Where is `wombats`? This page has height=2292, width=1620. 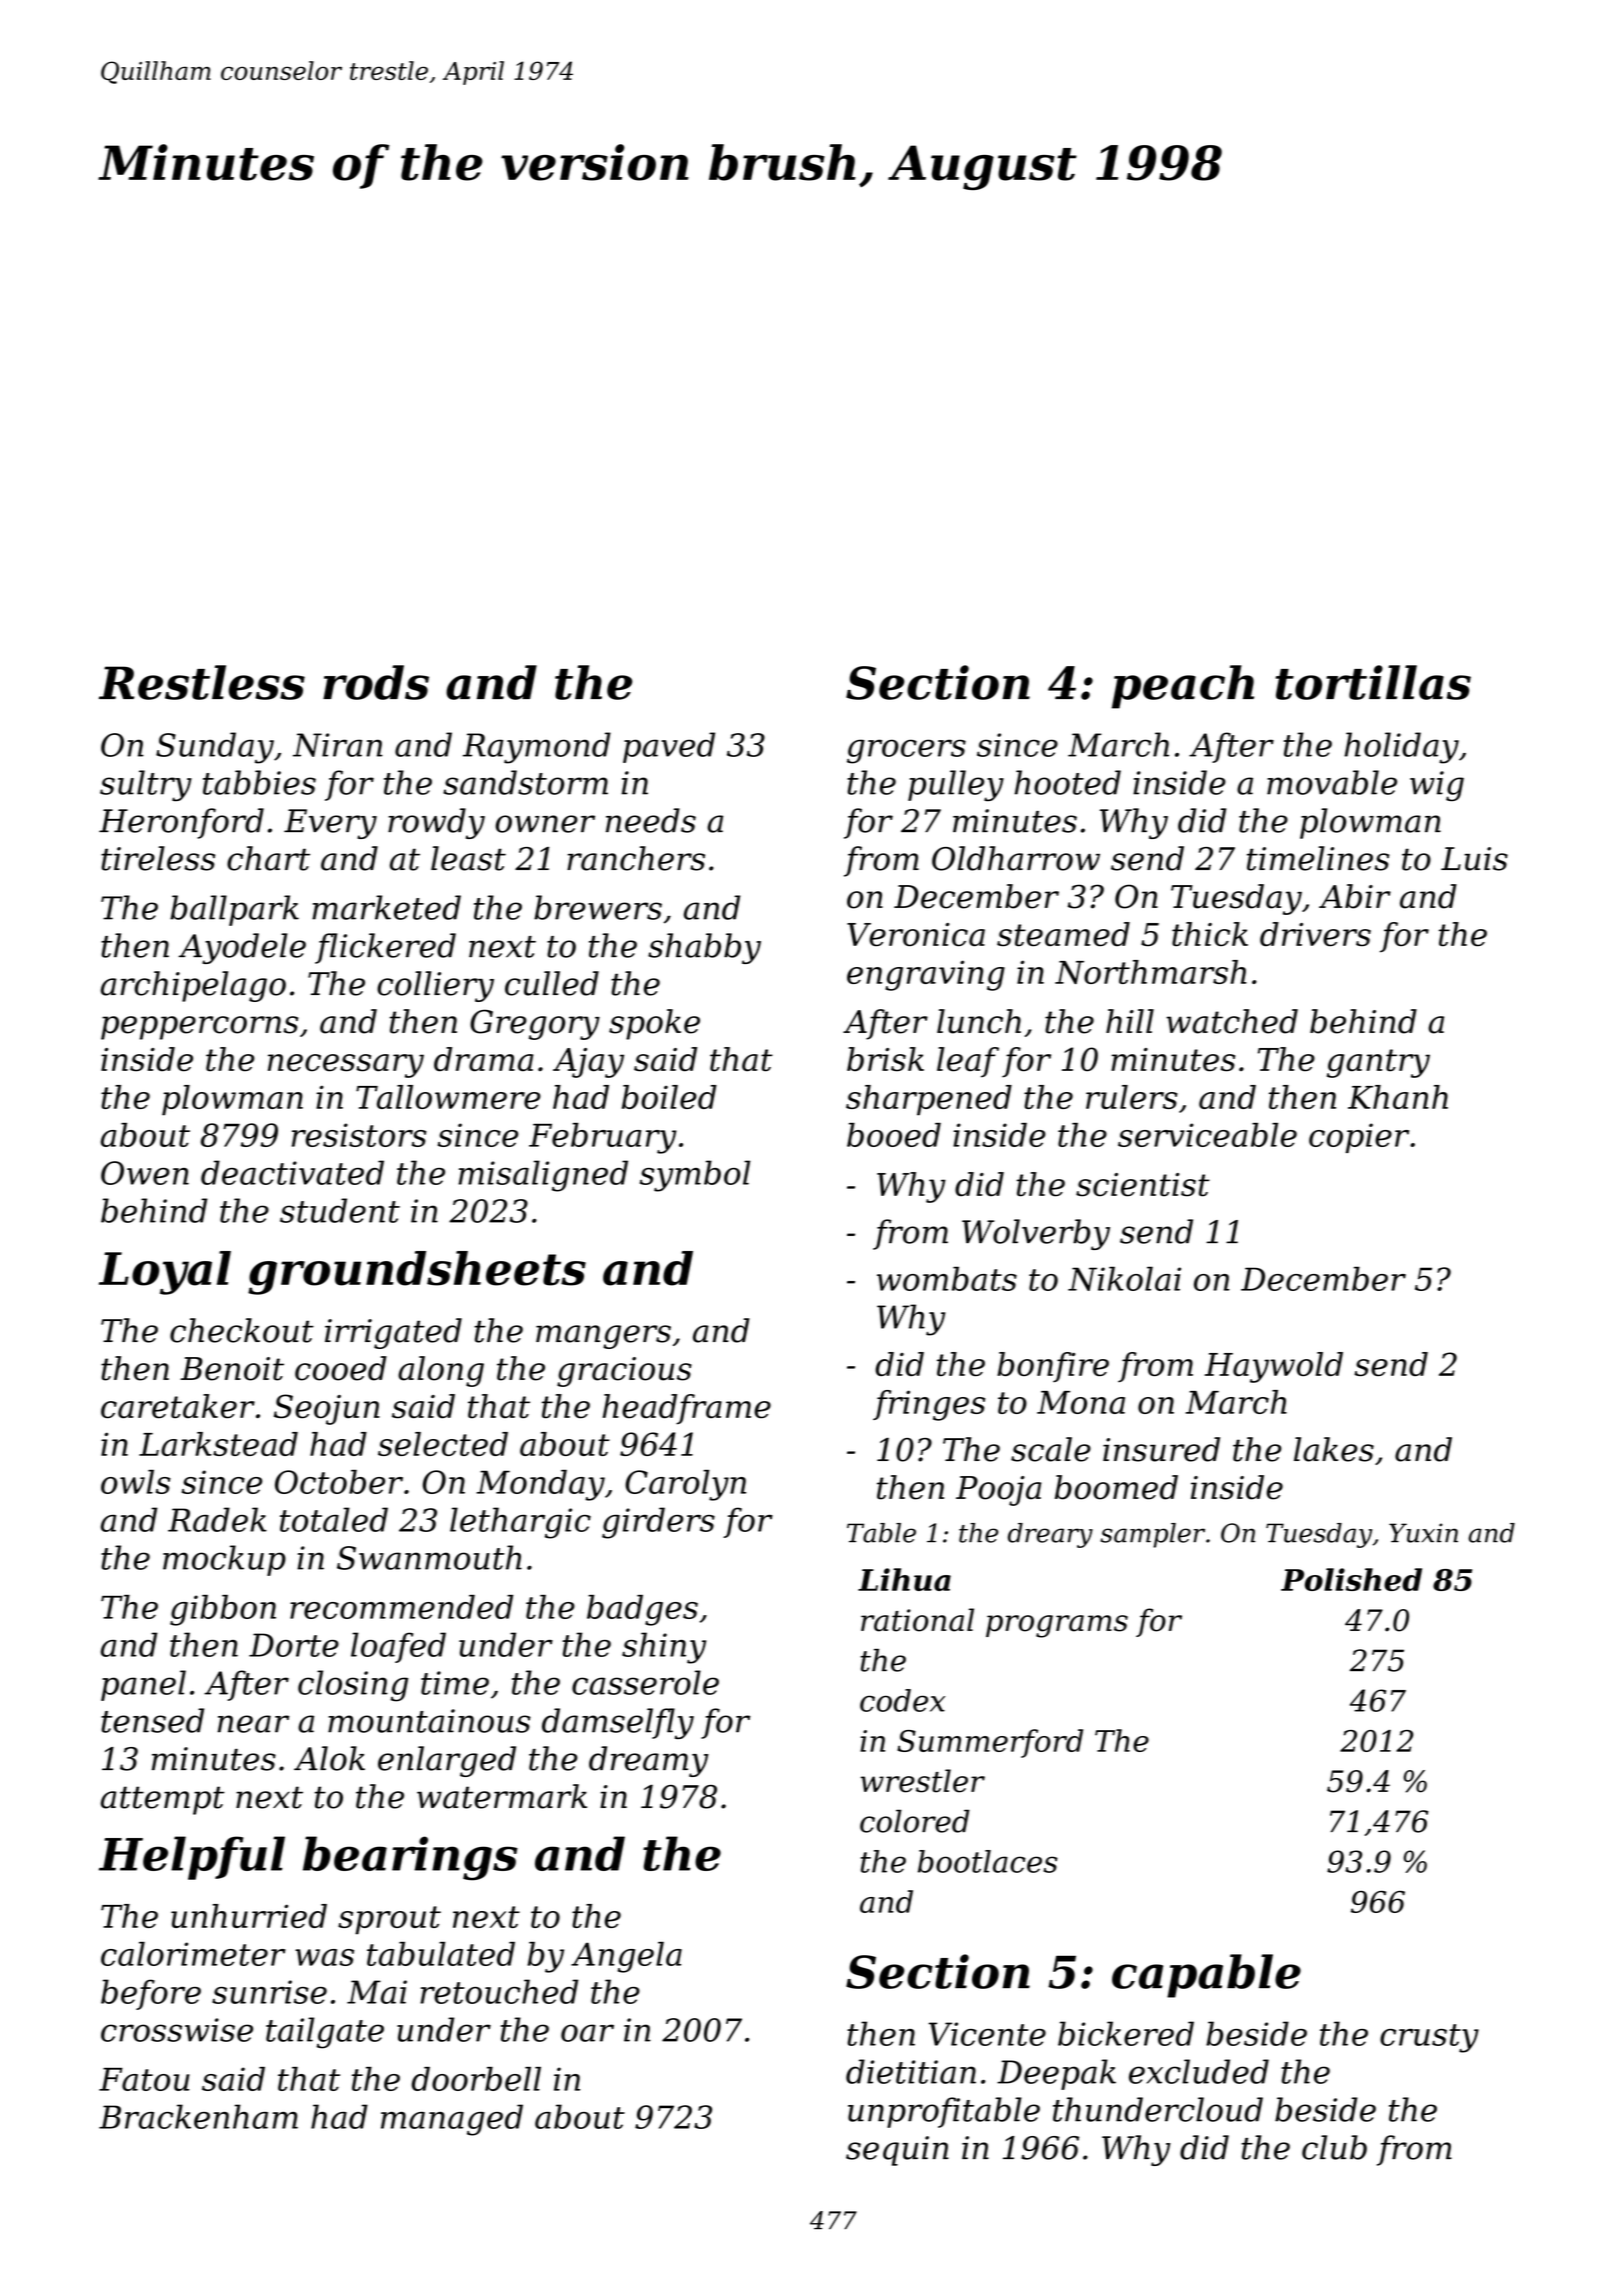
wombats is located at coordinates (947, 1279).
